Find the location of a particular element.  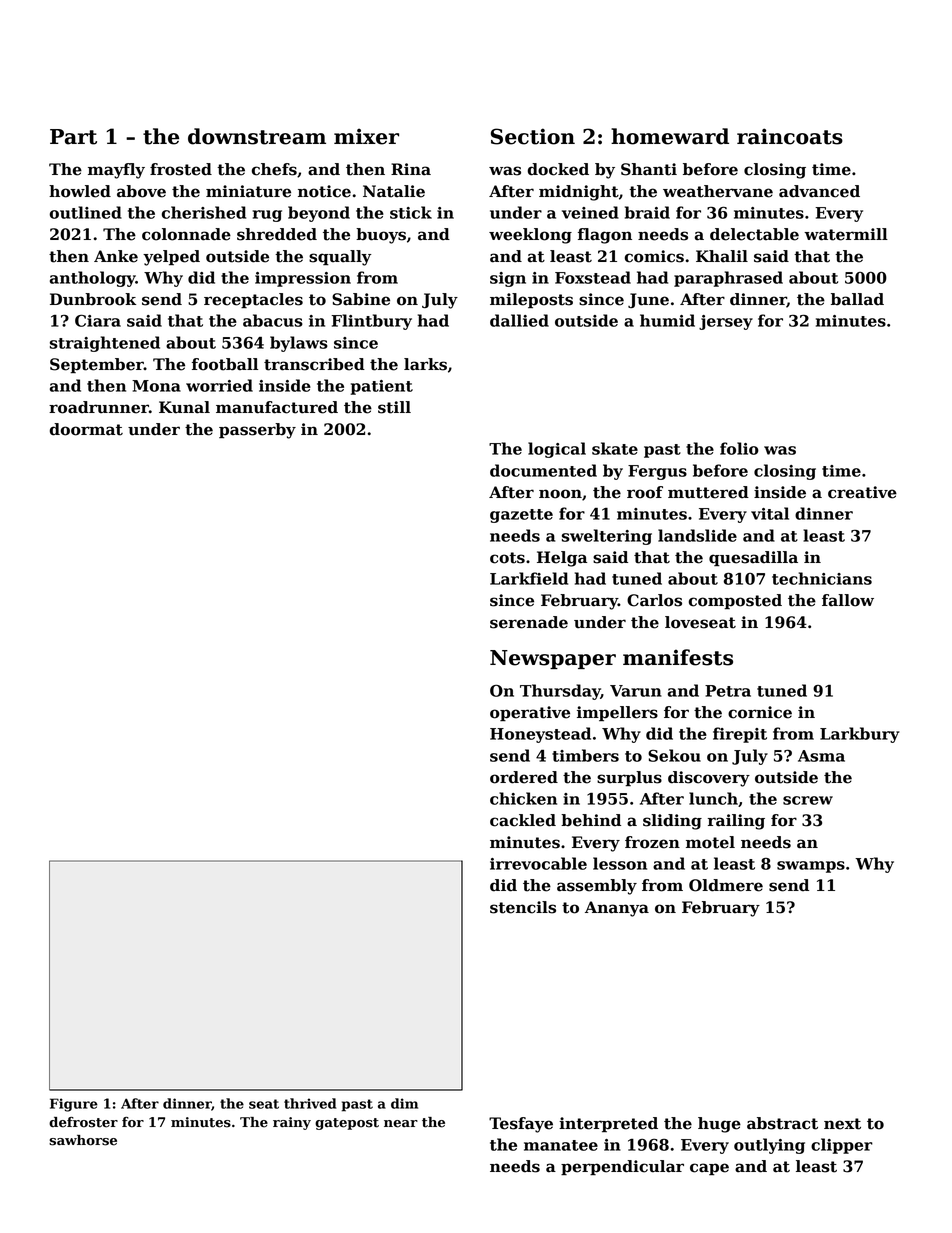

Tesfaye is located at coordinates (521, 1125).
